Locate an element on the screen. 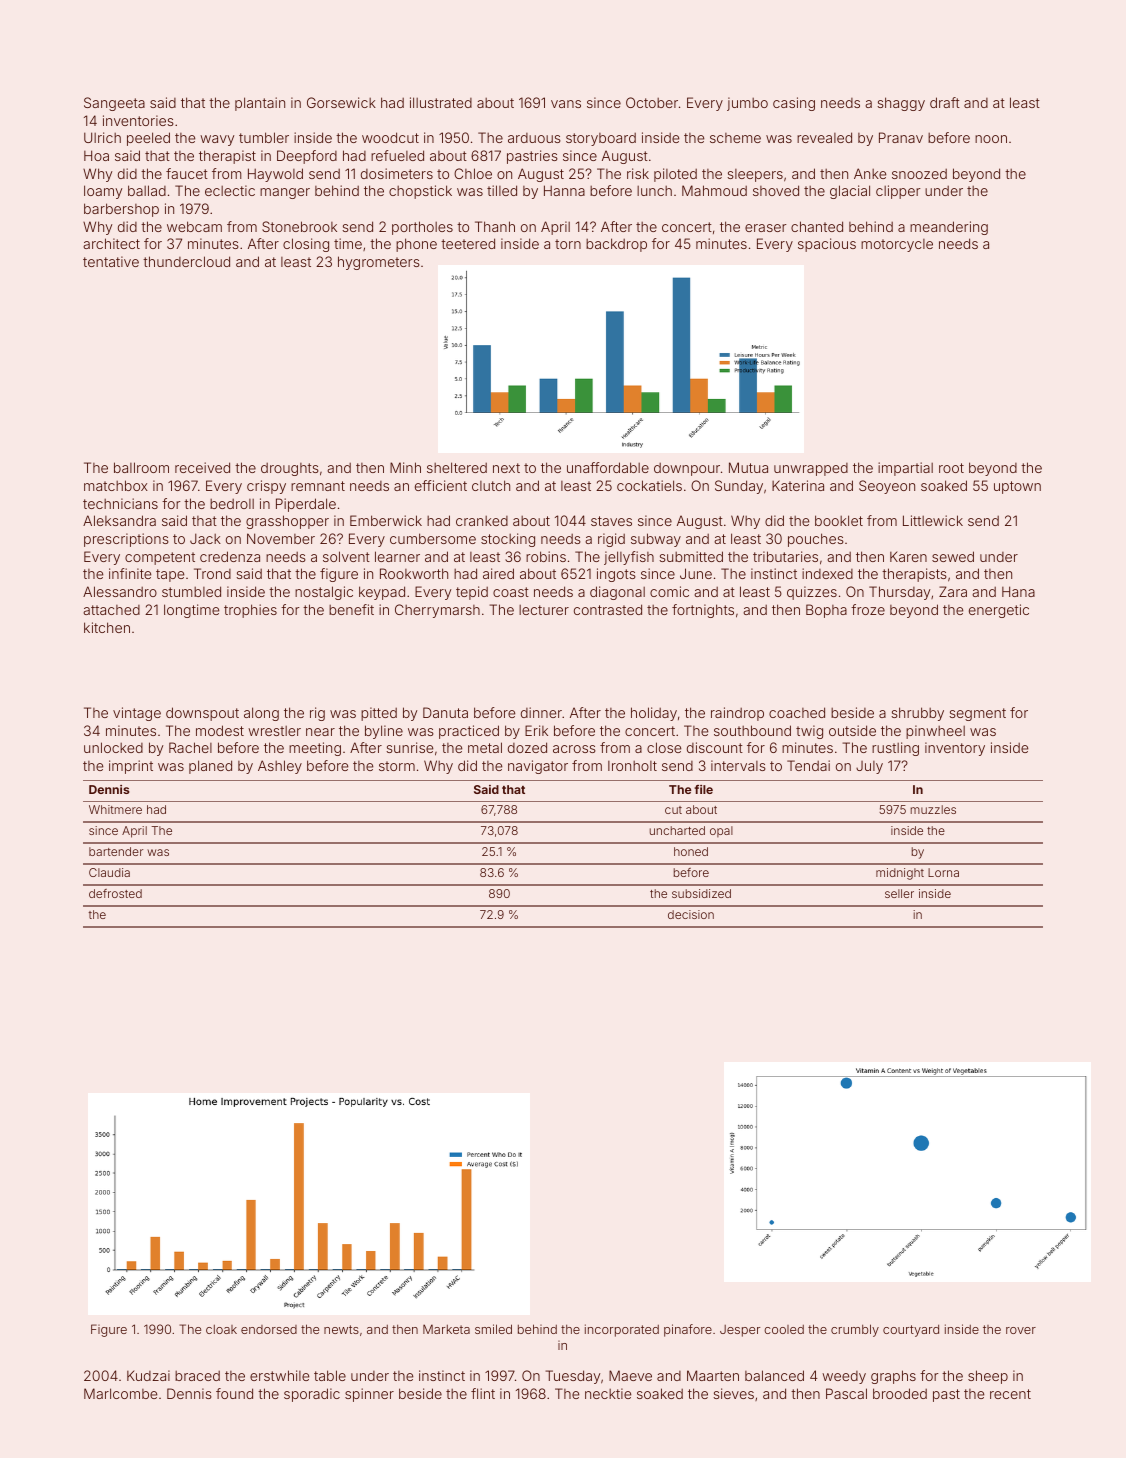  decision is located at coordinates (691, 914).
